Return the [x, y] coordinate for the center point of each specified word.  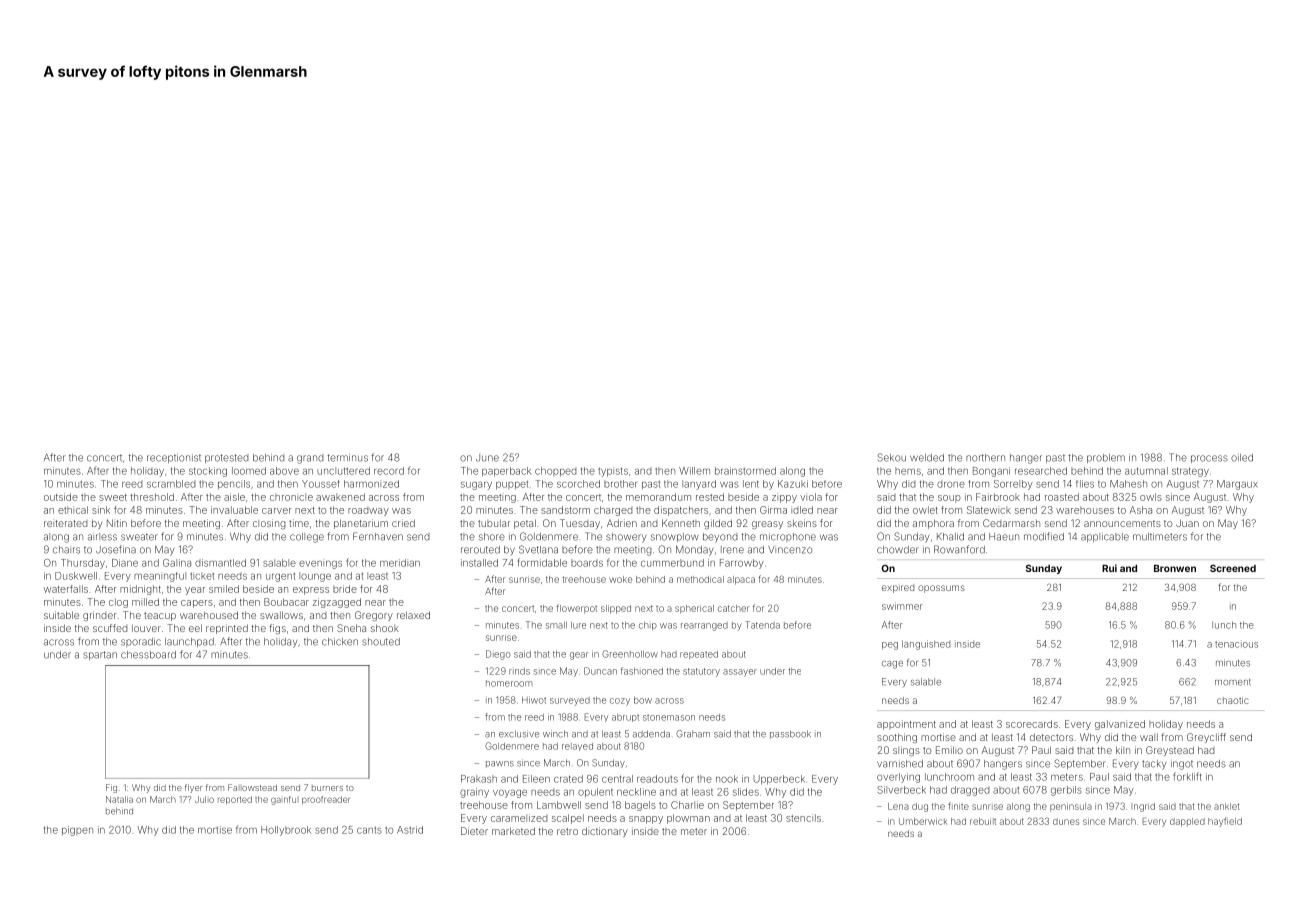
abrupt [625, 718]
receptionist [174, 458]
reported [235, 800]
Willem [694, 471]
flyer [193, 788]
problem [1106, 458]
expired [898, 589]
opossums [941, 589]
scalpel [568, 819]
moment [1233, 682]
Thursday [83, 564]
